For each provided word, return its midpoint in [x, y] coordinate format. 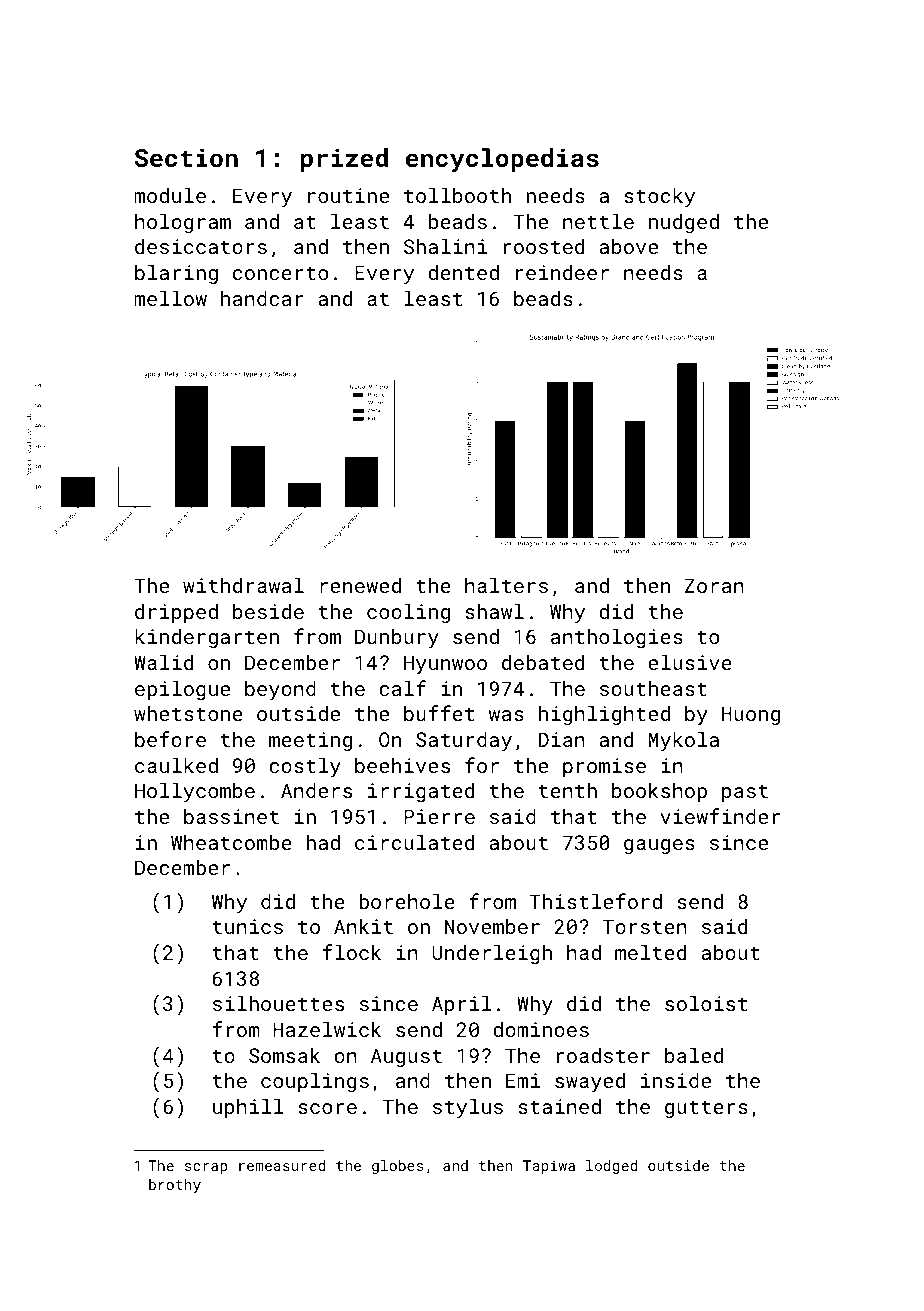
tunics [247, 926]
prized [344, 160]
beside [268, 611]
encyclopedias [502, 160]
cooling [408, 613]
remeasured [282, 1165]
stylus [468, 1108]
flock [352, 952]
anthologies [617, 638]
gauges [659, 846]
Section [186, 157]
